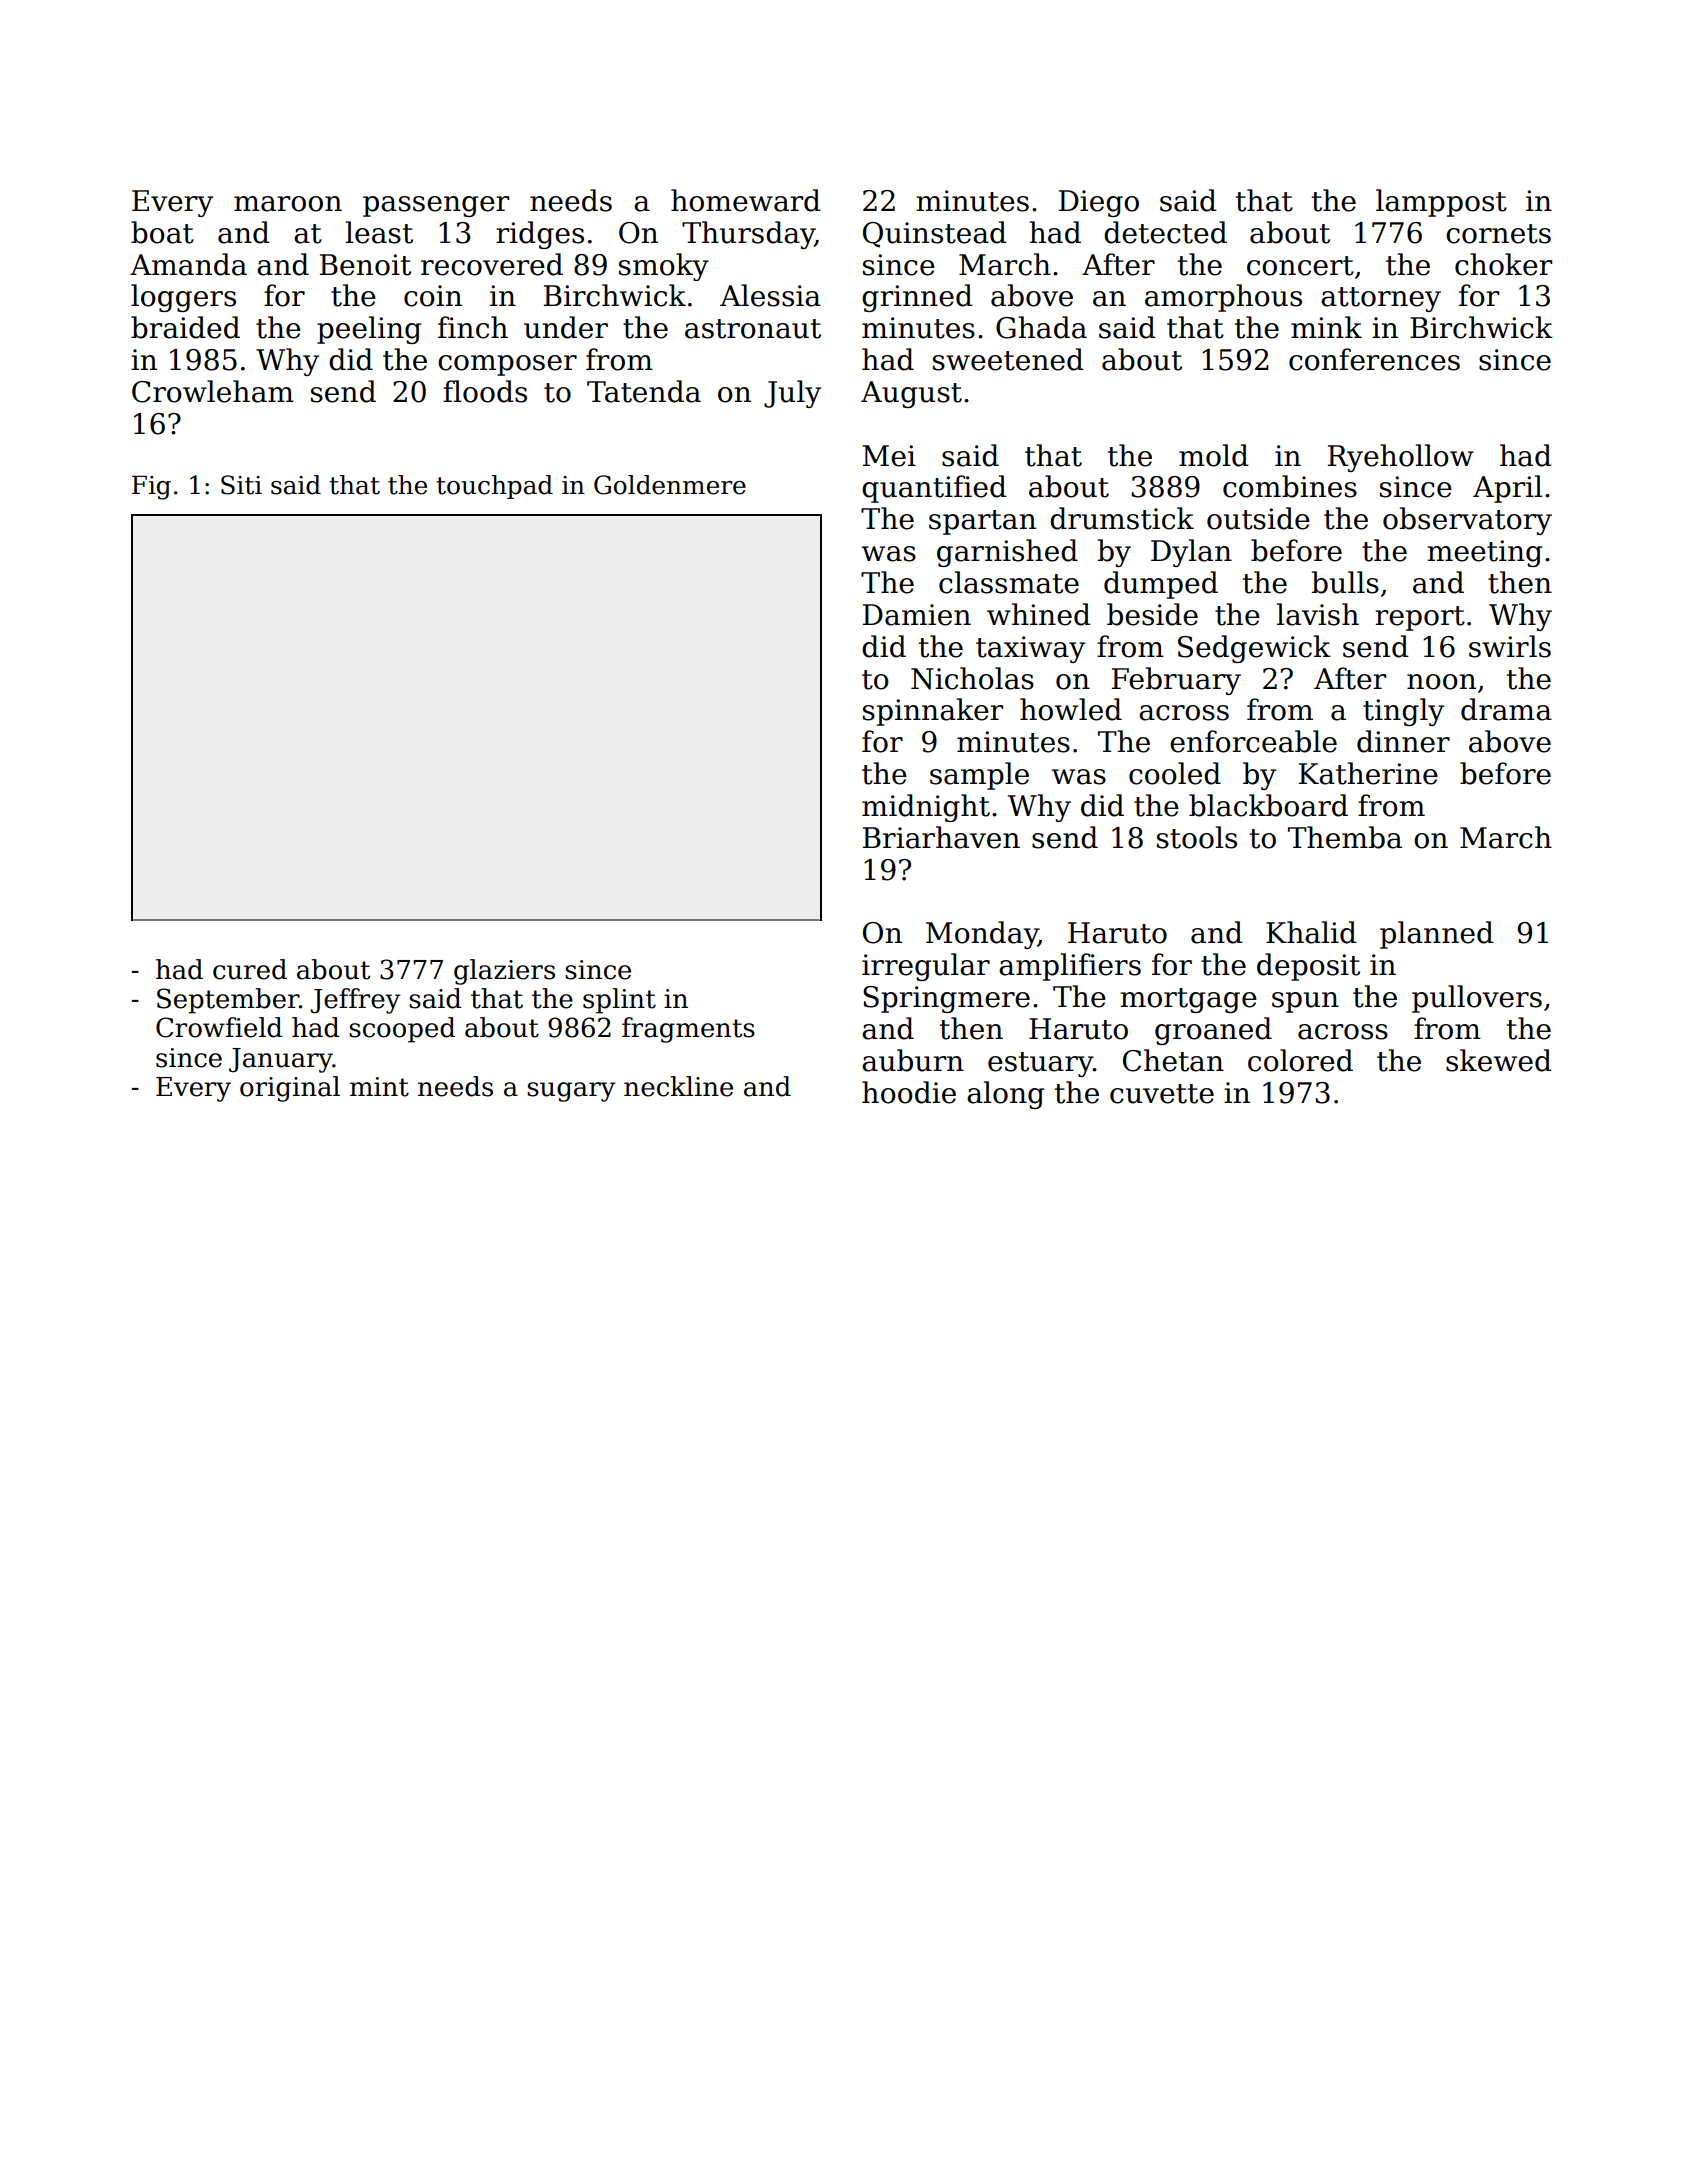 This page has width=1683, height=2178. I want to click on taxiway, so click(1030, 649).
